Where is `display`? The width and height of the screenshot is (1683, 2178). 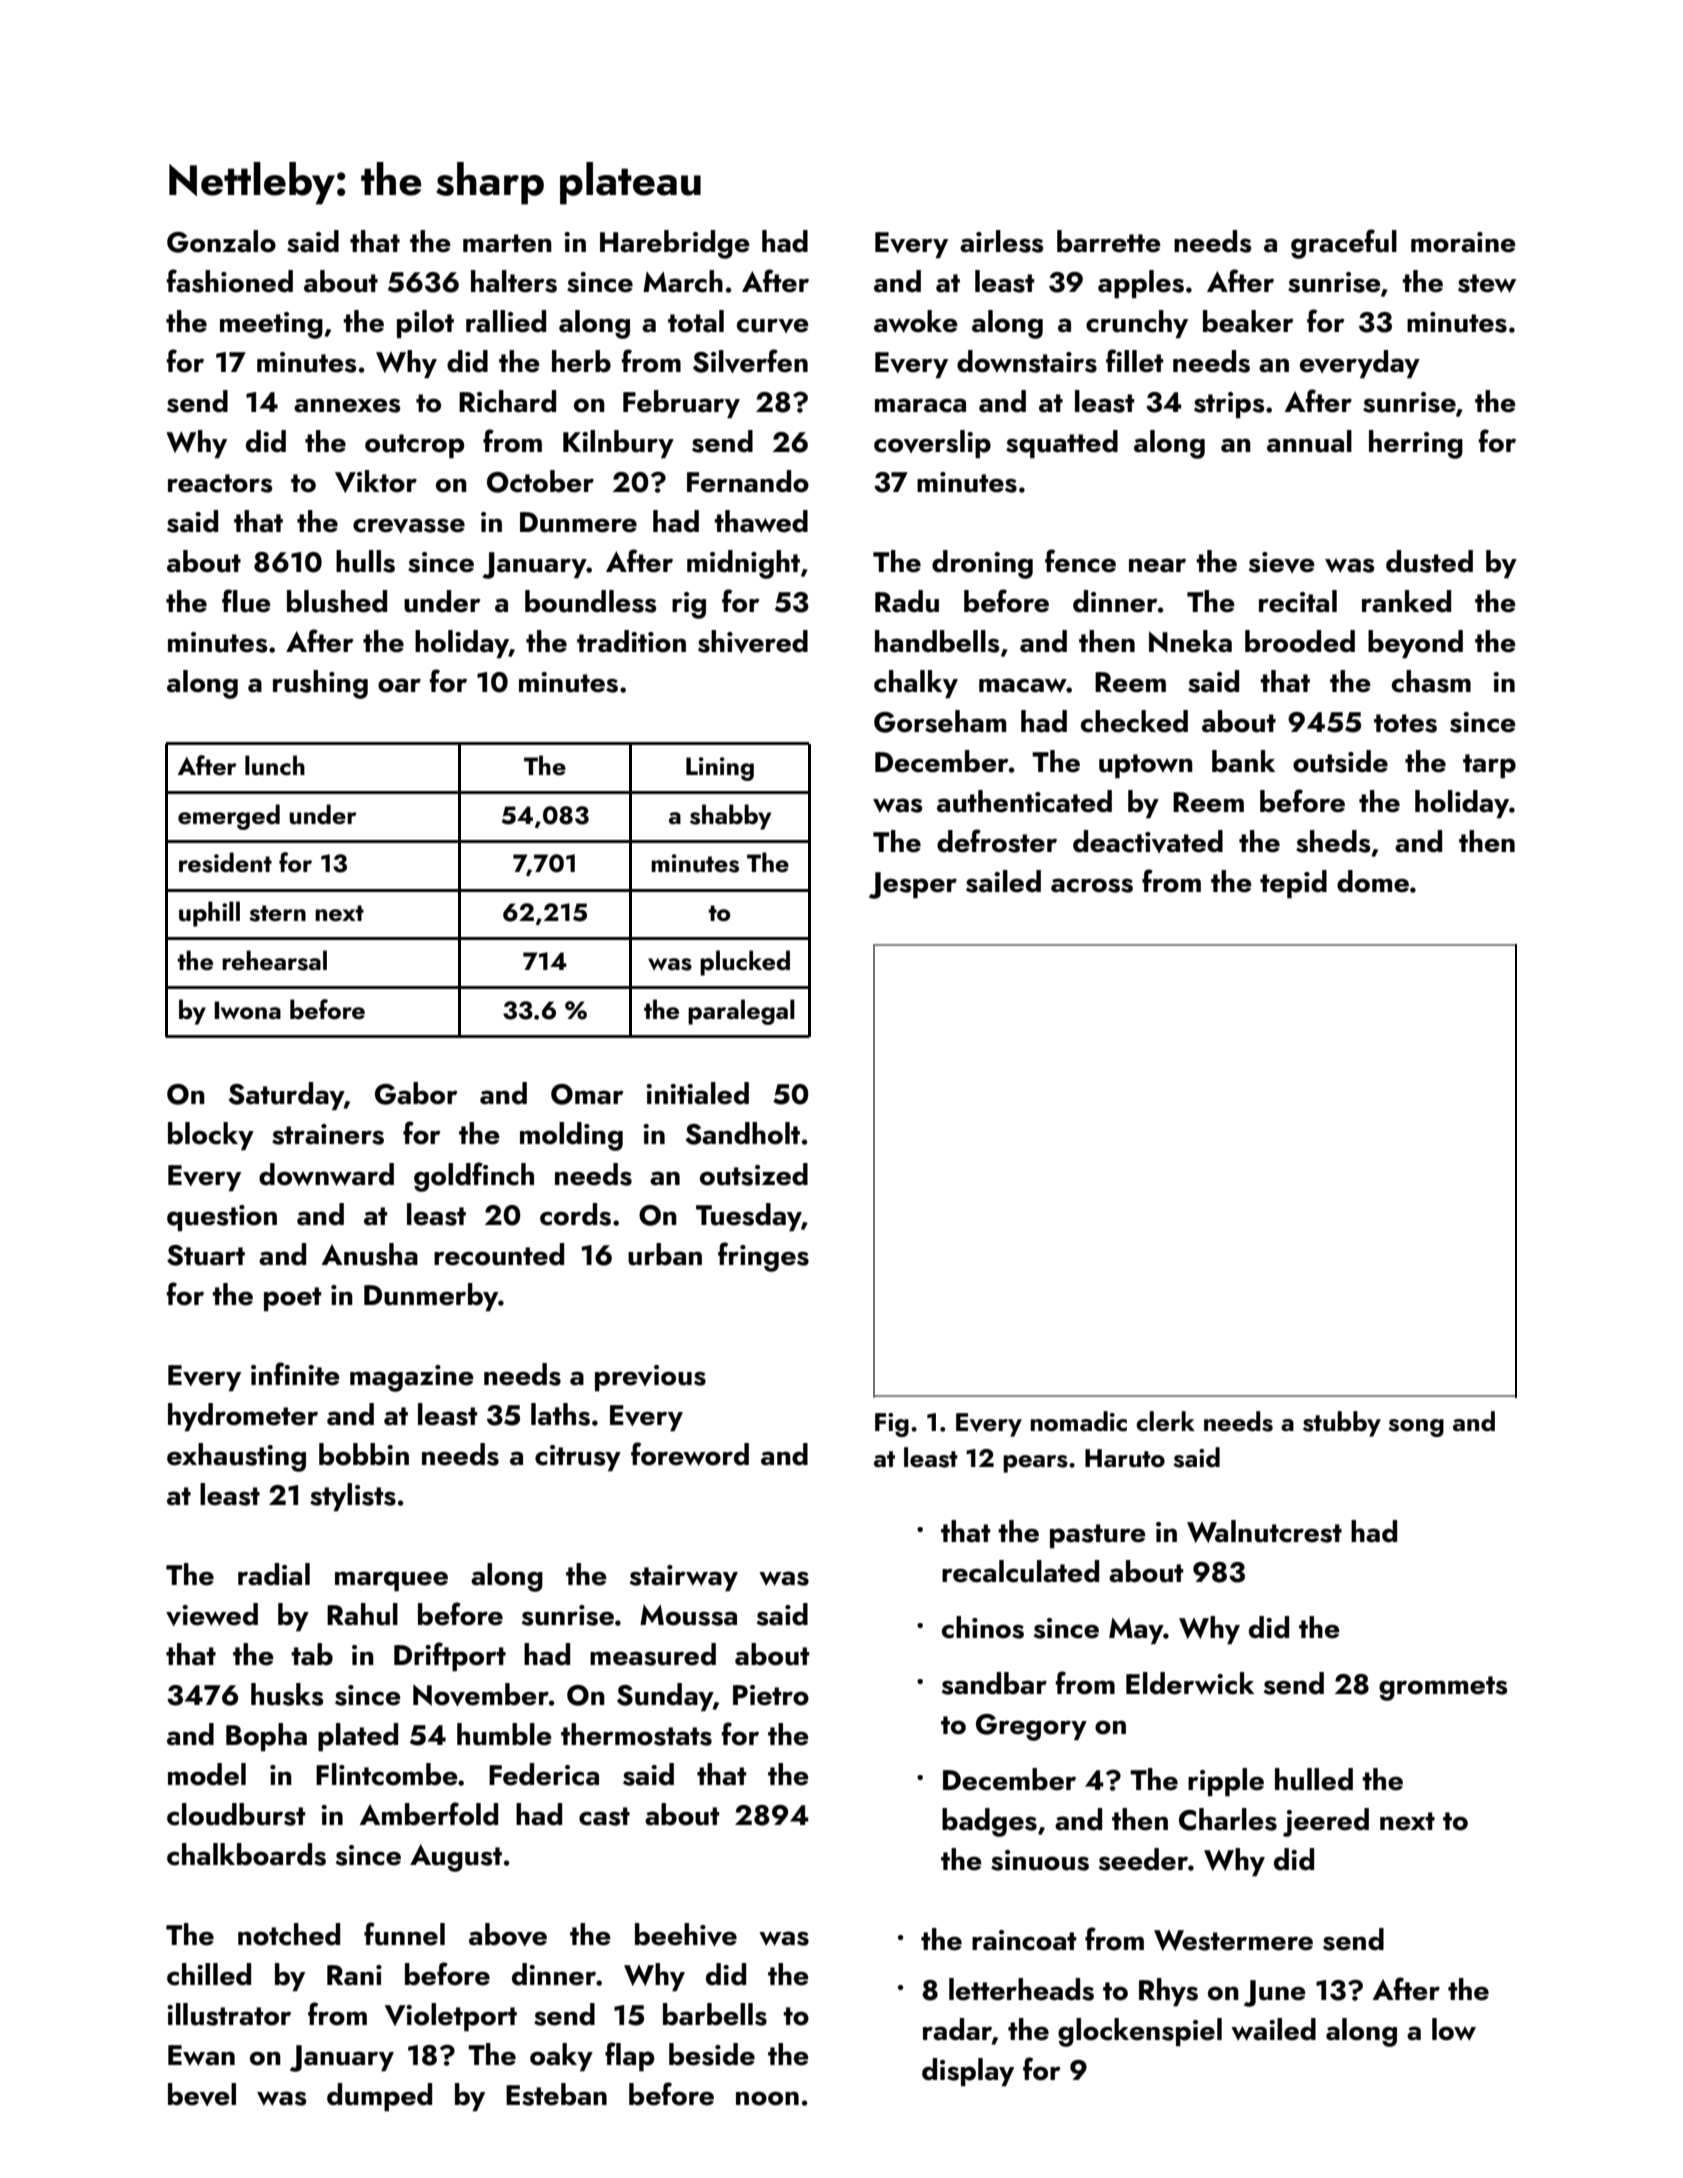 display is located at coordinates (968, 2072).
